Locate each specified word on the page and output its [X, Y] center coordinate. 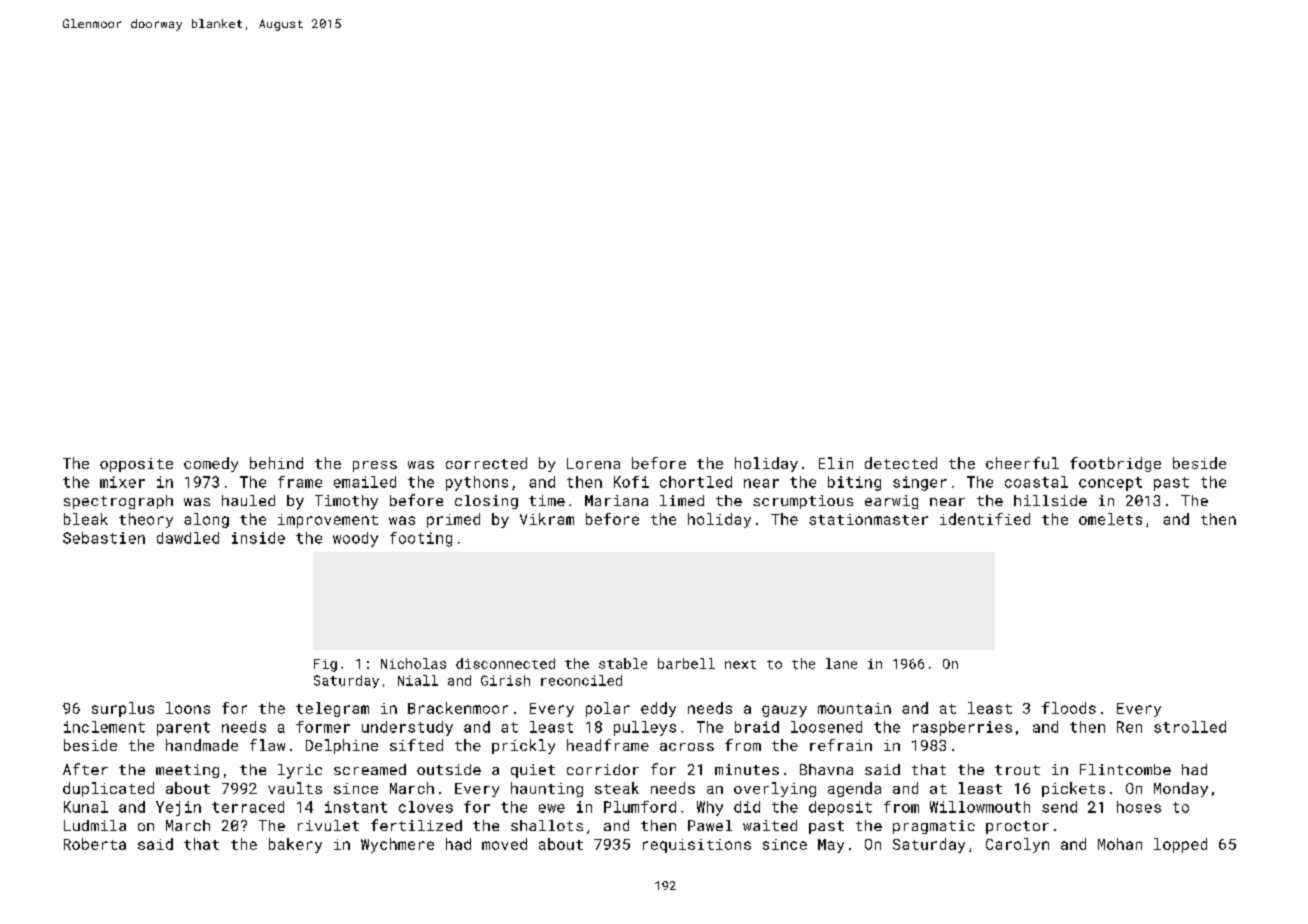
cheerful [1022, 463]
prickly [523, 746]
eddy [658, 709]
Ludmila [95, 825]
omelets [1110, 519]
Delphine [342, 746]
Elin [836, 463]
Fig [325, 665]
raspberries [962, 728]
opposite [136, 465]
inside [258, 538]
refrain [841, 745]
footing [421, 539]
